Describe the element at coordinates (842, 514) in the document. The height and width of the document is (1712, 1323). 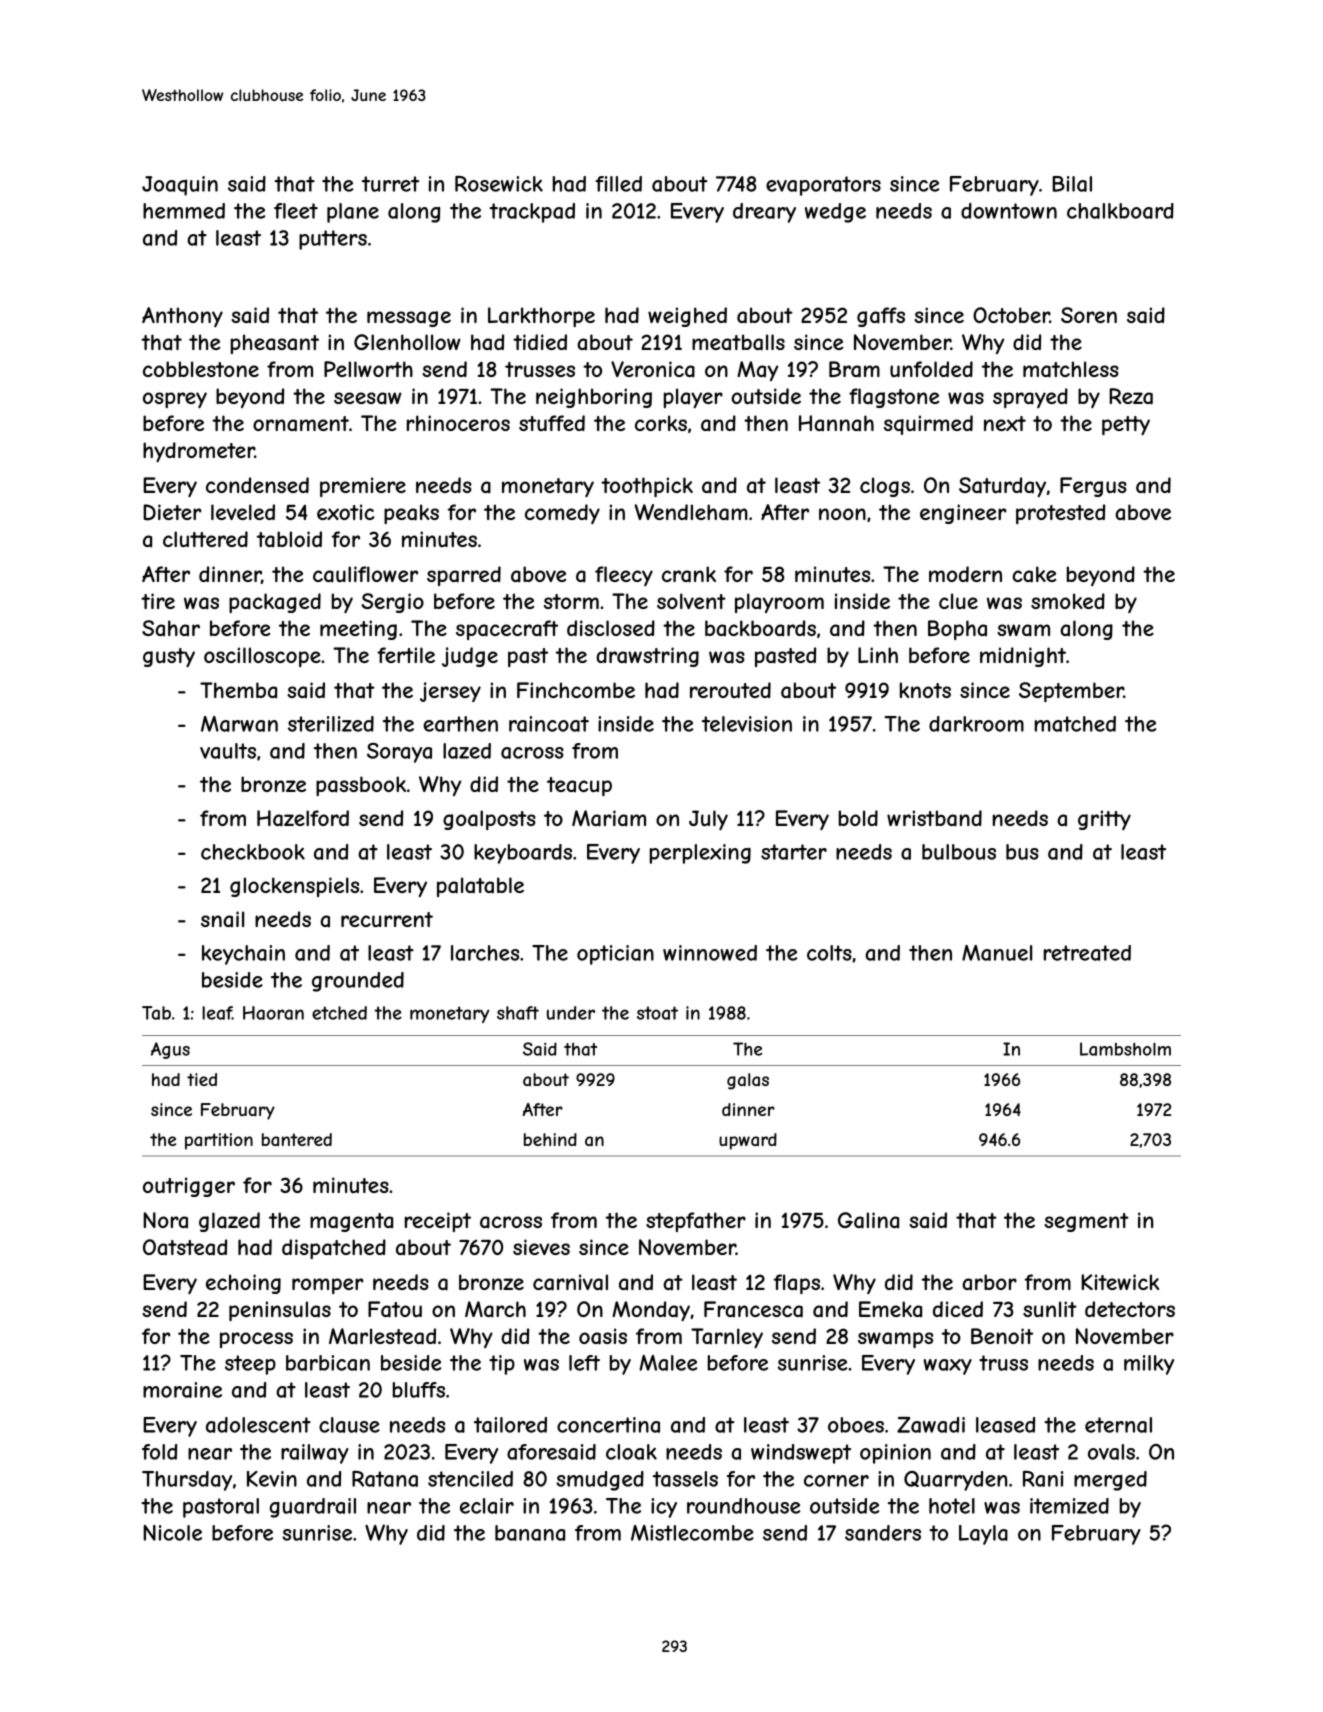
I see `noon` at that location.
